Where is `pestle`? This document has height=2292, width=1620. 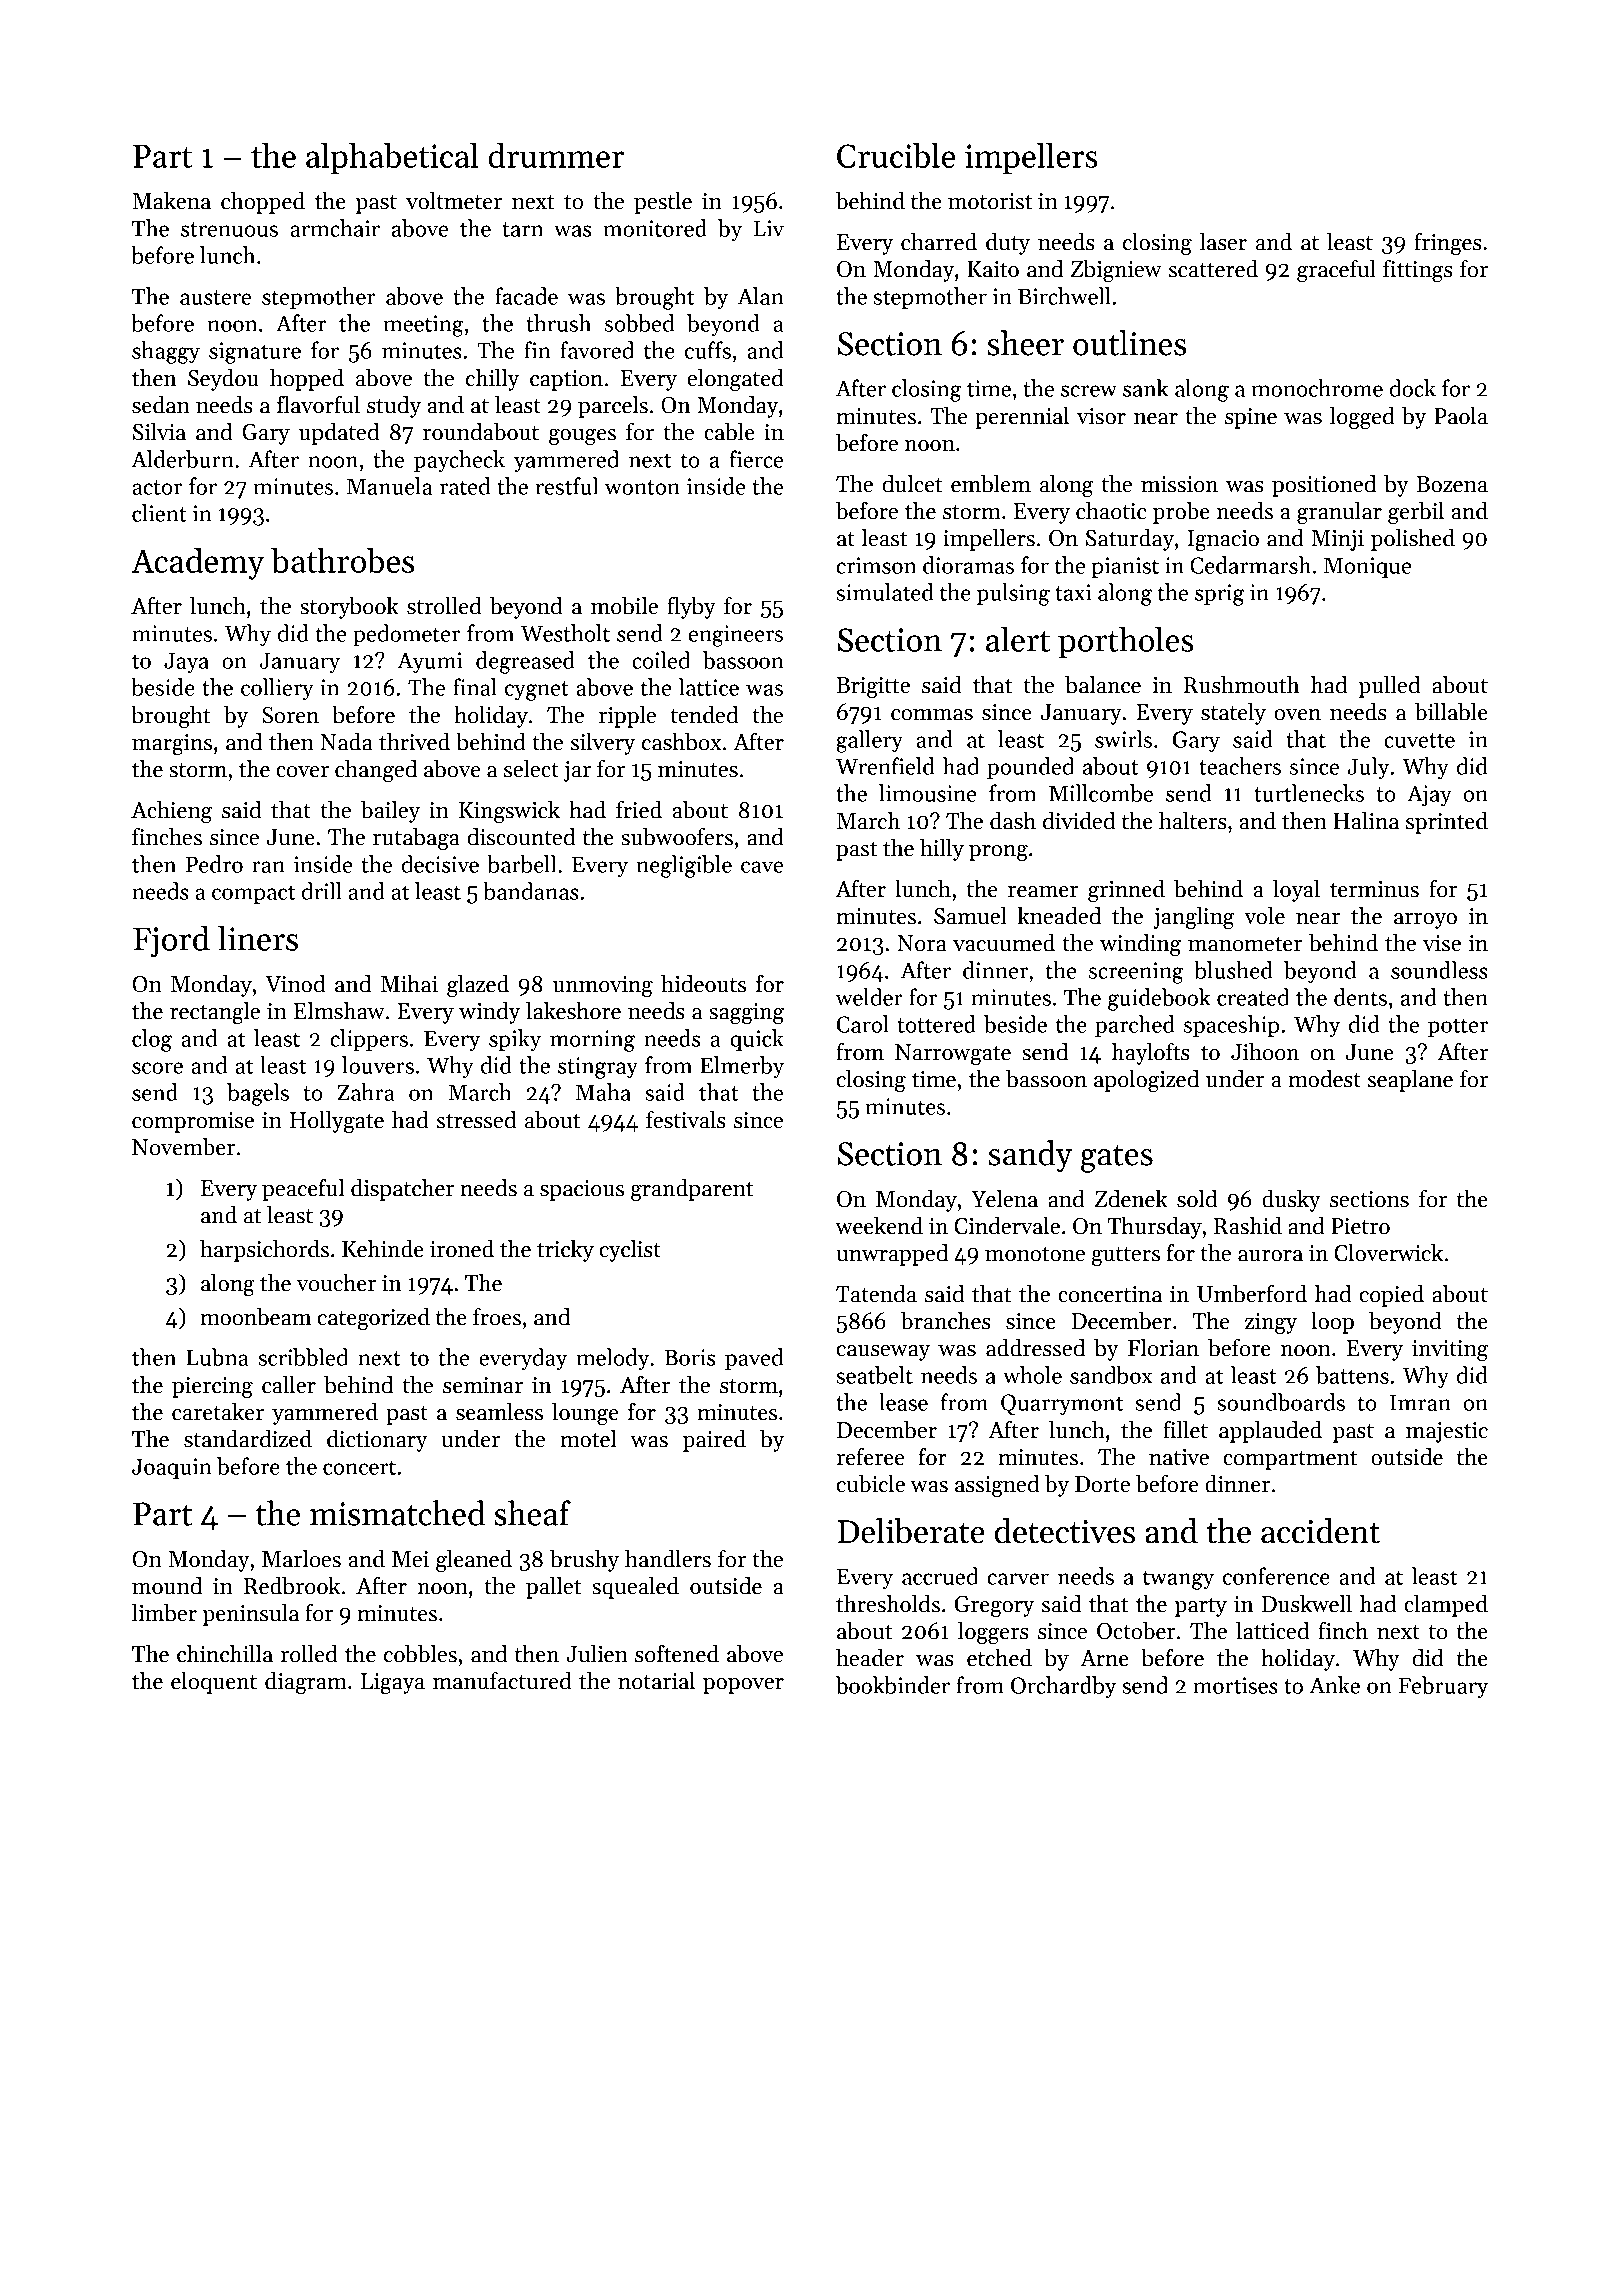 pestle is located at coordinates (663, 203).
